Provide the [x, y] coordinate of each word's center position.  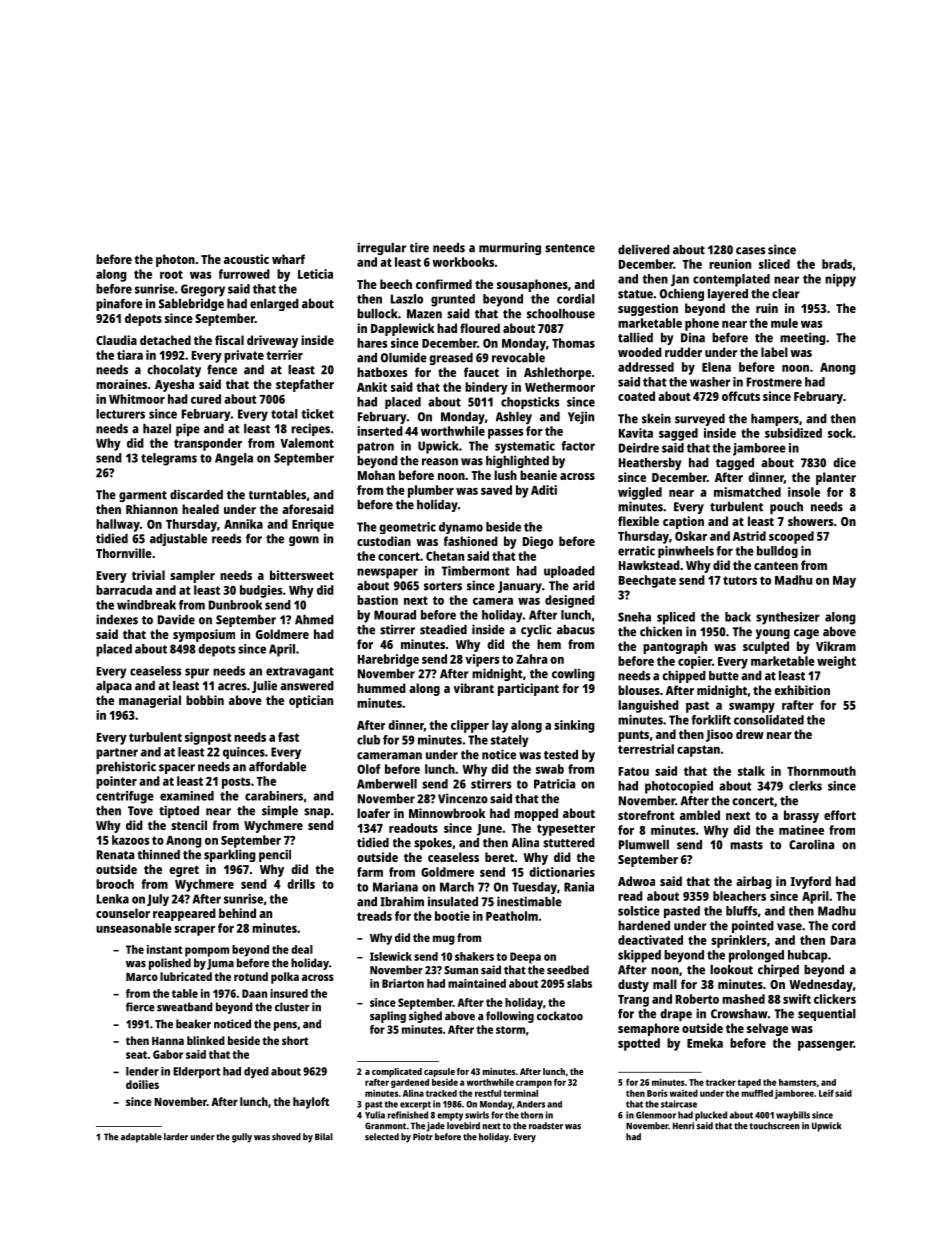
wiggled [640, 493]
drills [301, 884]
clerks [805, 786]
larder [176, 1137]
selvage [767, 1029]
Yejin [581, 417]
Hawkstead [649, 565]
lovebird [463, 1126]
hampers [775, 420]
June [489, 830]
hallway [118, 525]
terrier [285, 355]
